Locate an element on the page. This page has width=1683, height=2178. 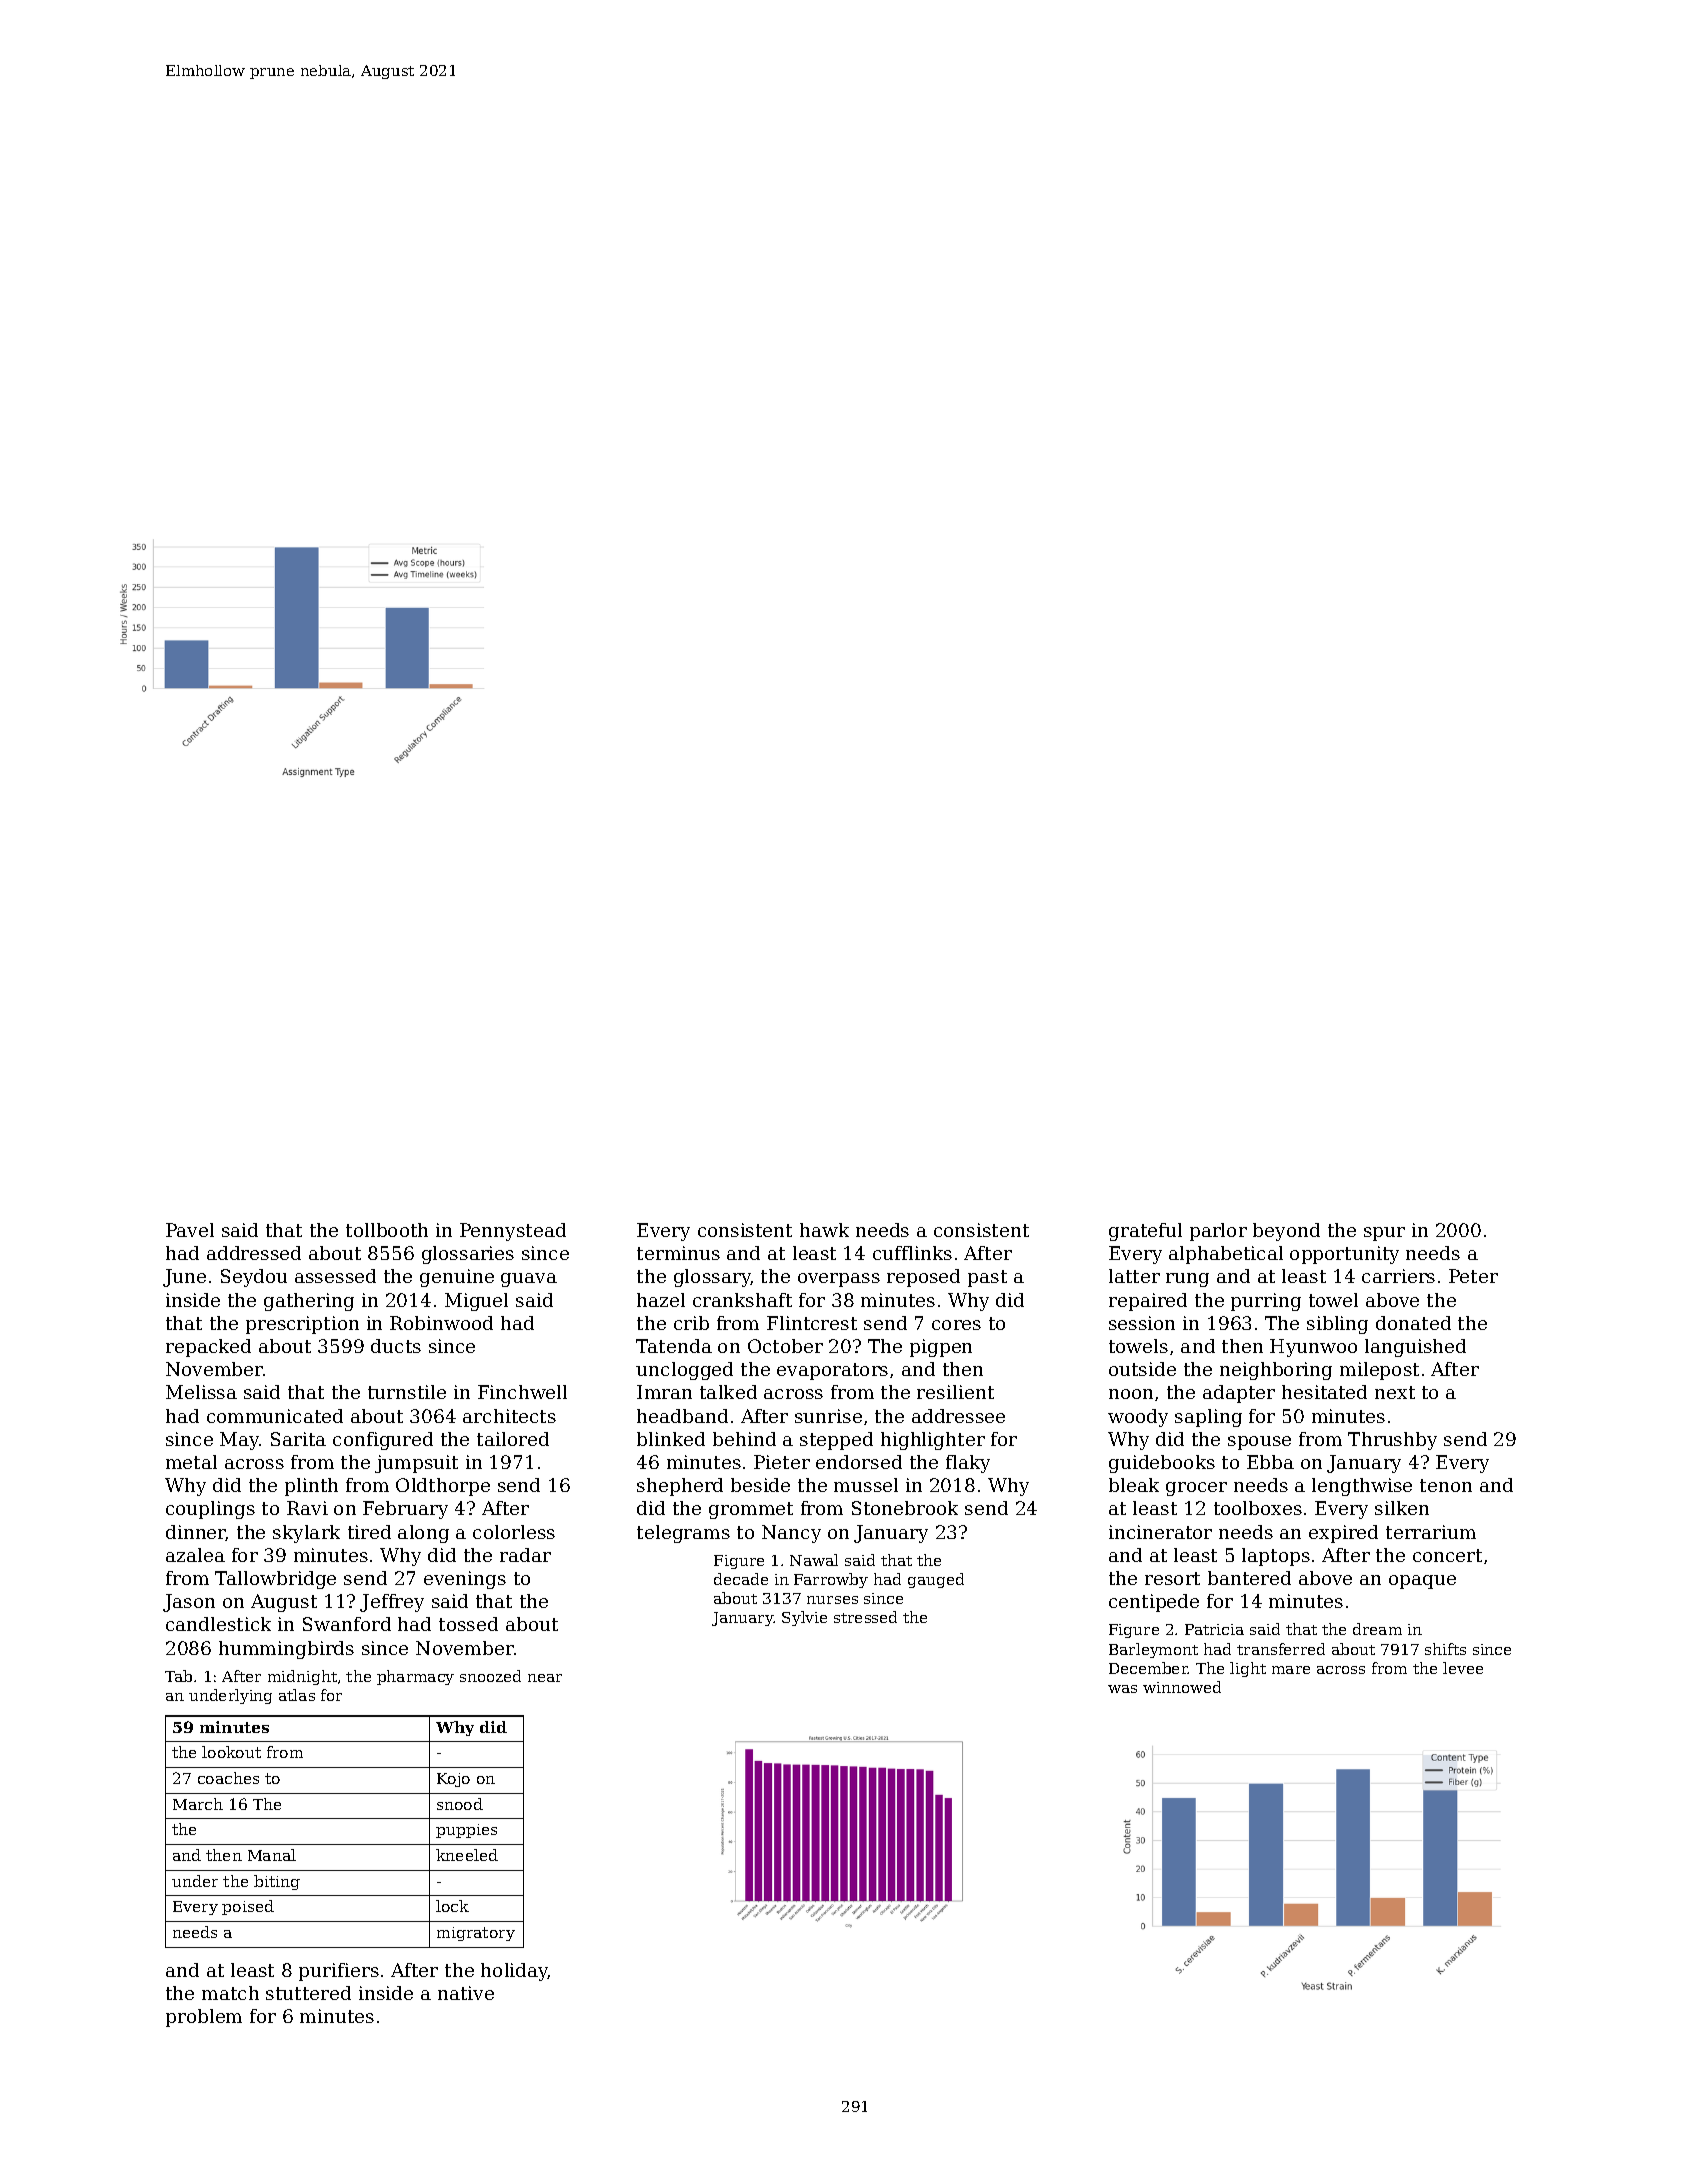
holiday is located at coordinates (514, 1972).
